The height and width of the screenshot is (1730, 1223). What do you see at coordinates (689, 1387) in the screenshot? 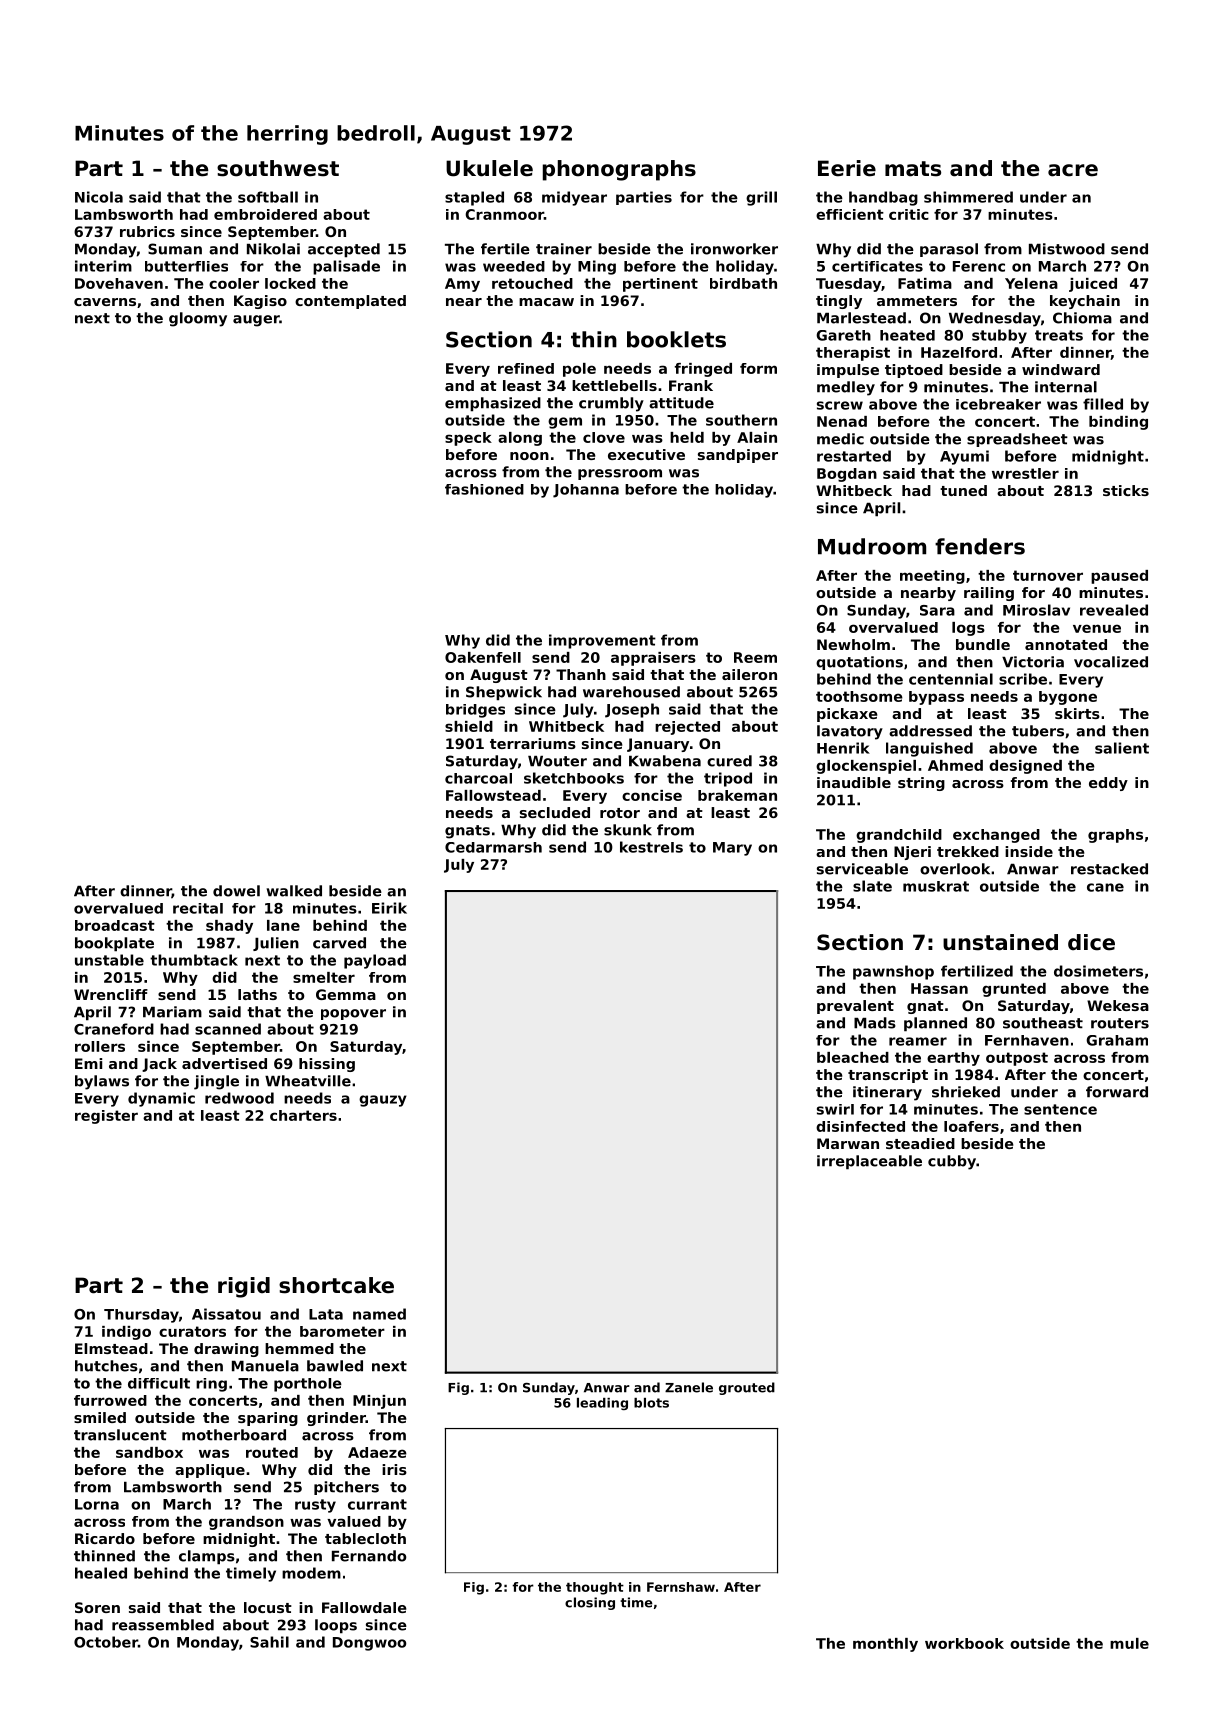
I see `Zanele` at bounding box center [689, 1387].
